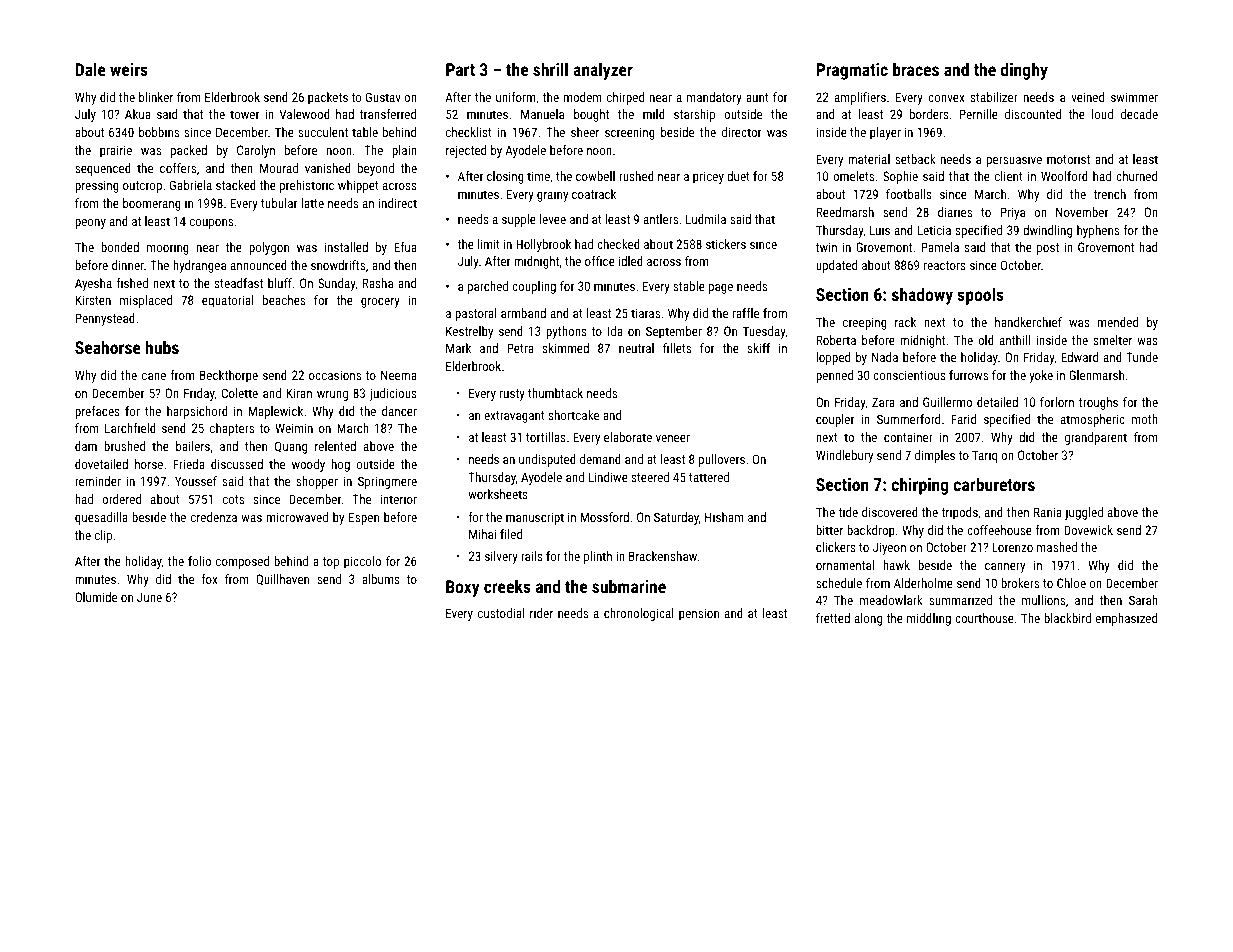 This screenshot has height=952, width=1233. I want to click on ordered, so click(121, 499).
